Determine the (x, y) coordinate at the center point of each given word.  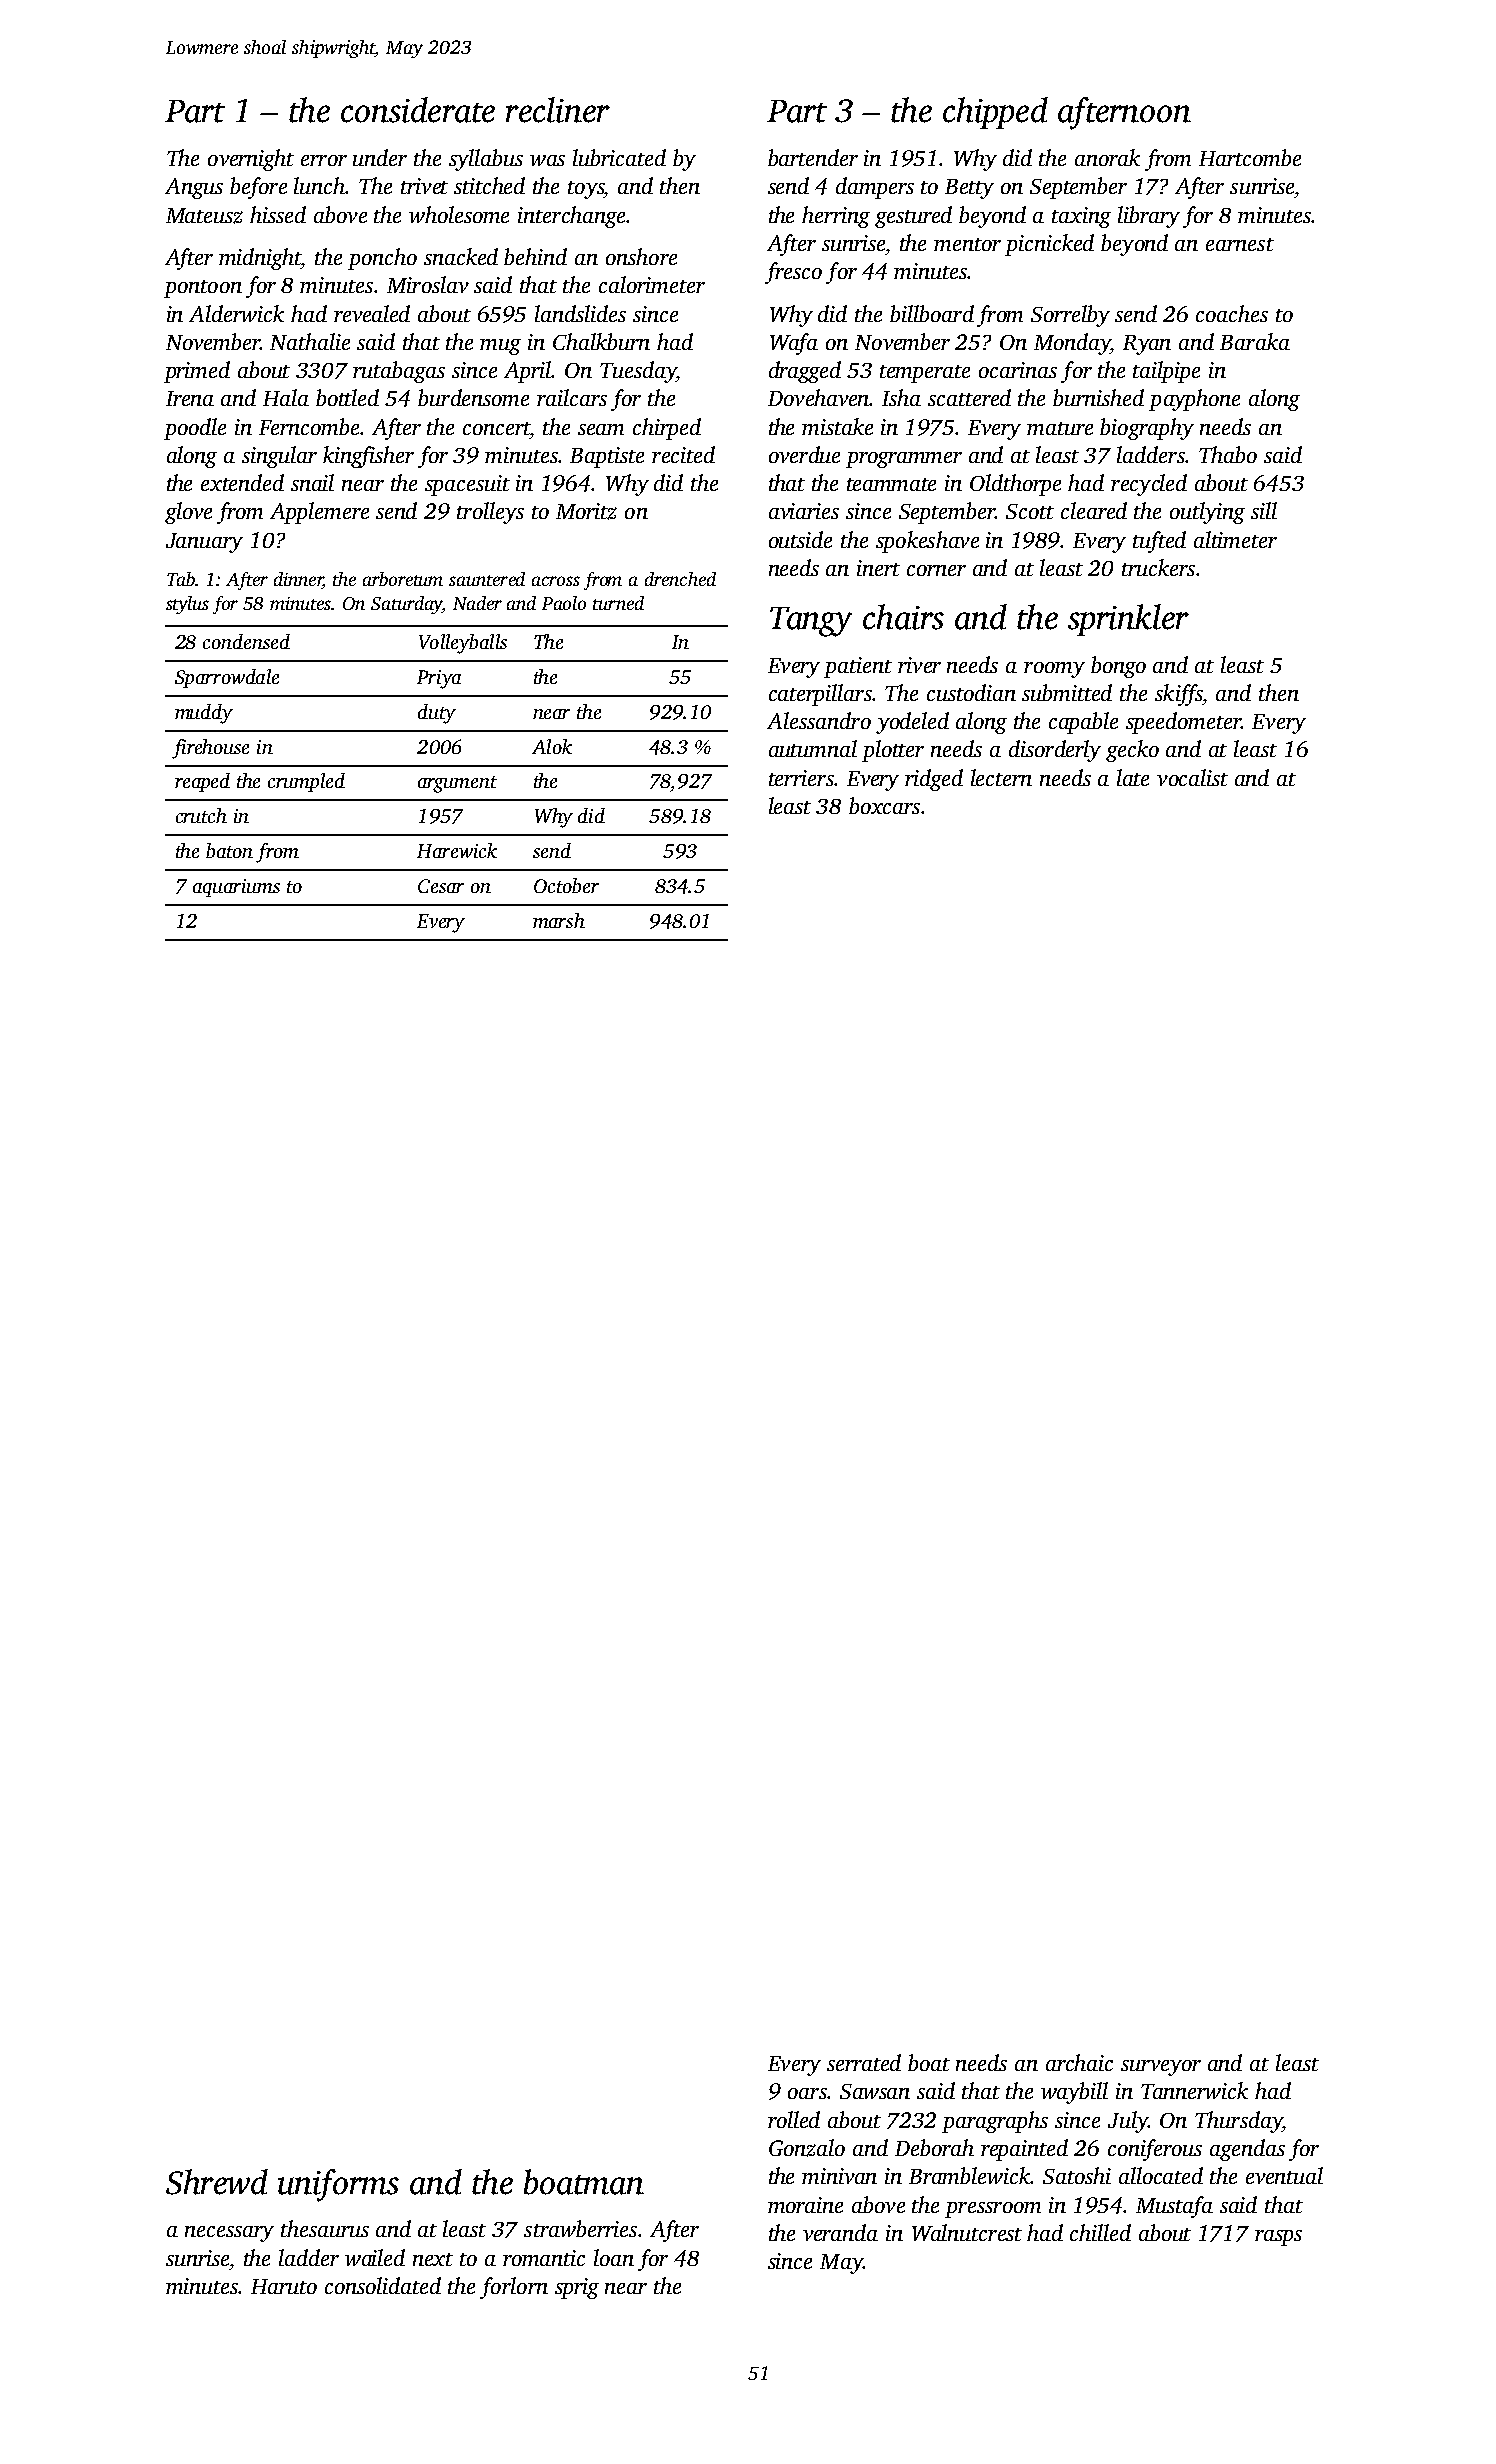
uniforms (338, 2185)
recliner (558, 110)
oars (807, 2093)
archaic (1079, 2062)
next (433, 2259)
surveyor (1161, 2068)
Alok (552, 746)
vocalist (1192, 777)
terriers (801, 778)
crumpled (306, 782)
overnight (251, 160)
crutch (201, 815)
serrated (864, 2062)
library (1149, 217)
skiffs (1179, 695)
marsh (559, 920)
